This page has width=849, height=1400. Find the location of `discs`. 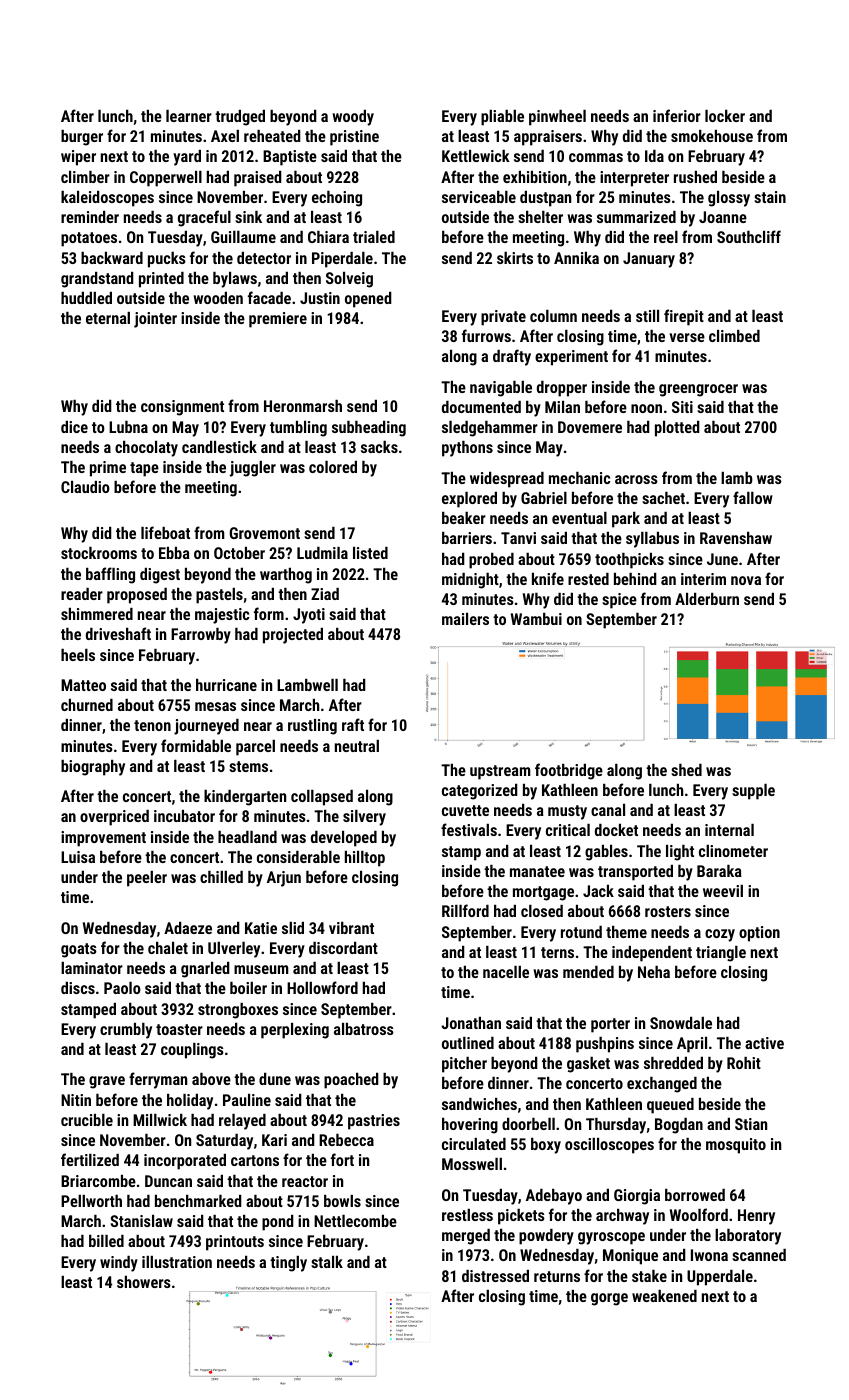

discs is located at coordinates (78, 988).
